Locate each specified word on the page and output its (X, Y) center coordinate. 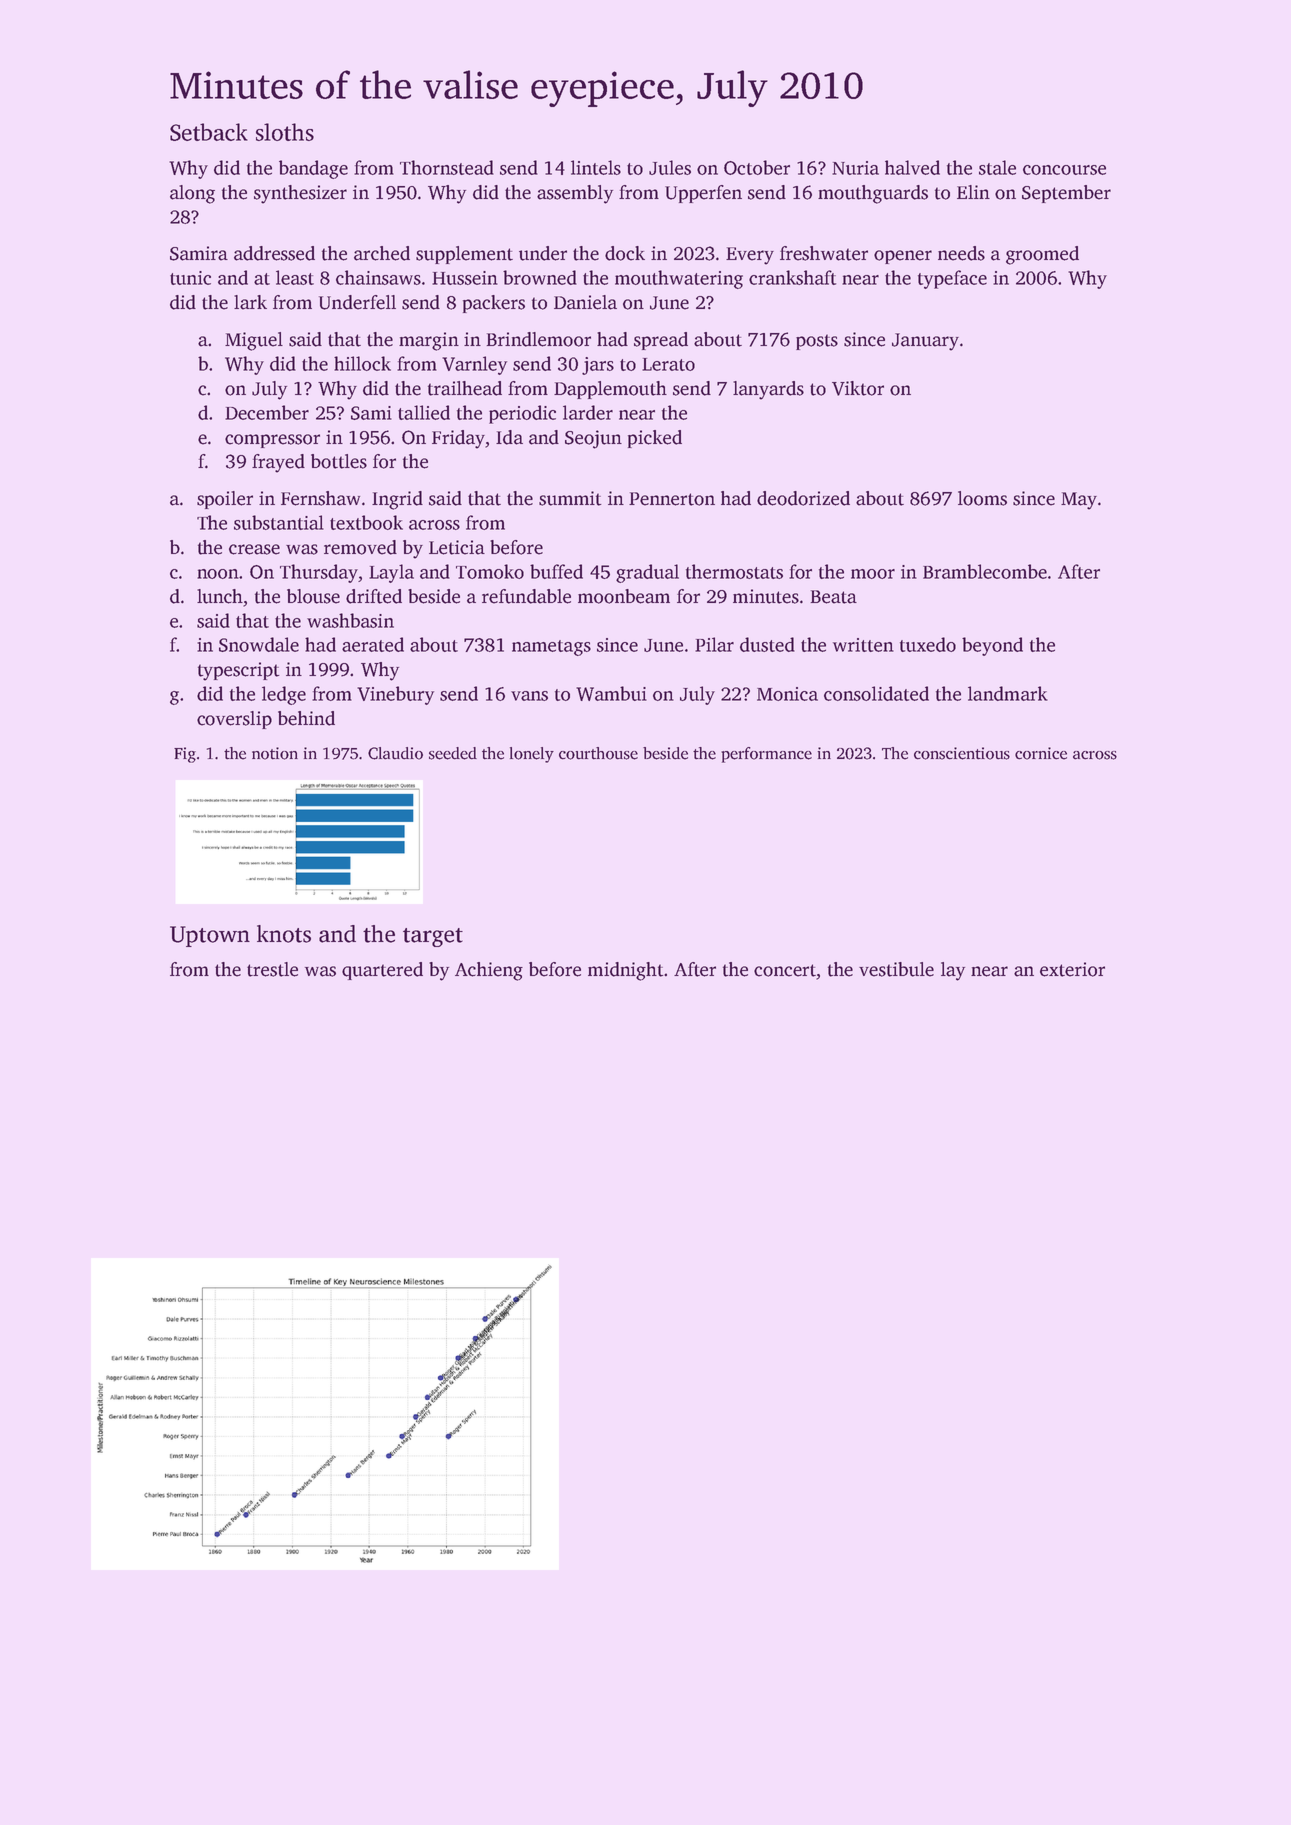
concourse (1064, 170)
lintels (596, 167)
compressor (272, 441)
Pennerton (672, 499)
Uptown (210, 936)
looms (982, 498)
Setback (209, 132)
